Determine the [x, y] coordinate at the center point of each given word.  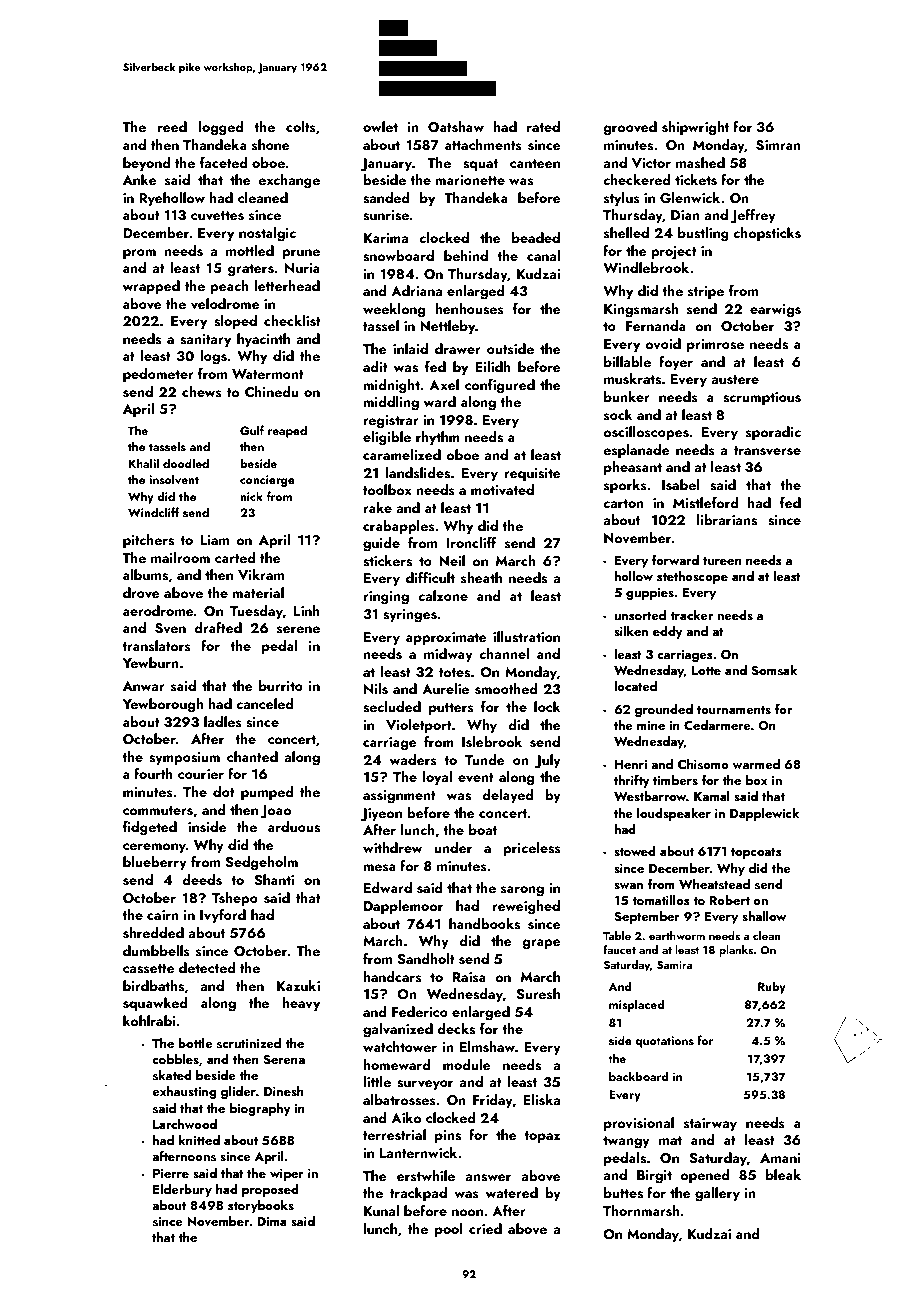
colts [301, 127]
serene [298, 630]
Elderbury [182, 1190]
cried [485, 1228]
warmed [756, 764]
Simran [778, 145]
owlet [380, 126]
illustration [526, 637]
